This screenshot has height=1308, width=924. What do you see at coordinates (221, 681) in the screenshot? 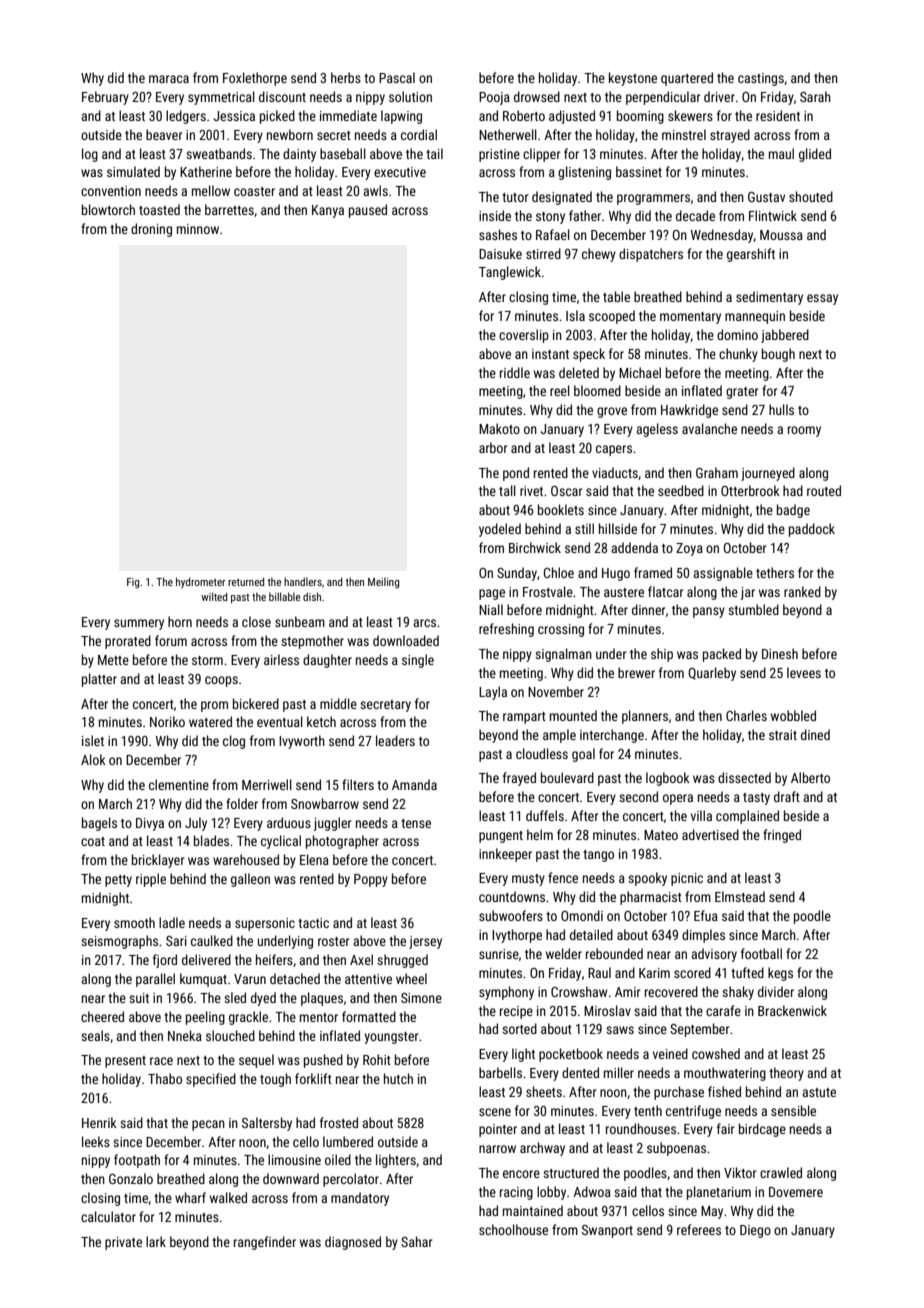
I see `coops` at bounding box center [221, 681].
